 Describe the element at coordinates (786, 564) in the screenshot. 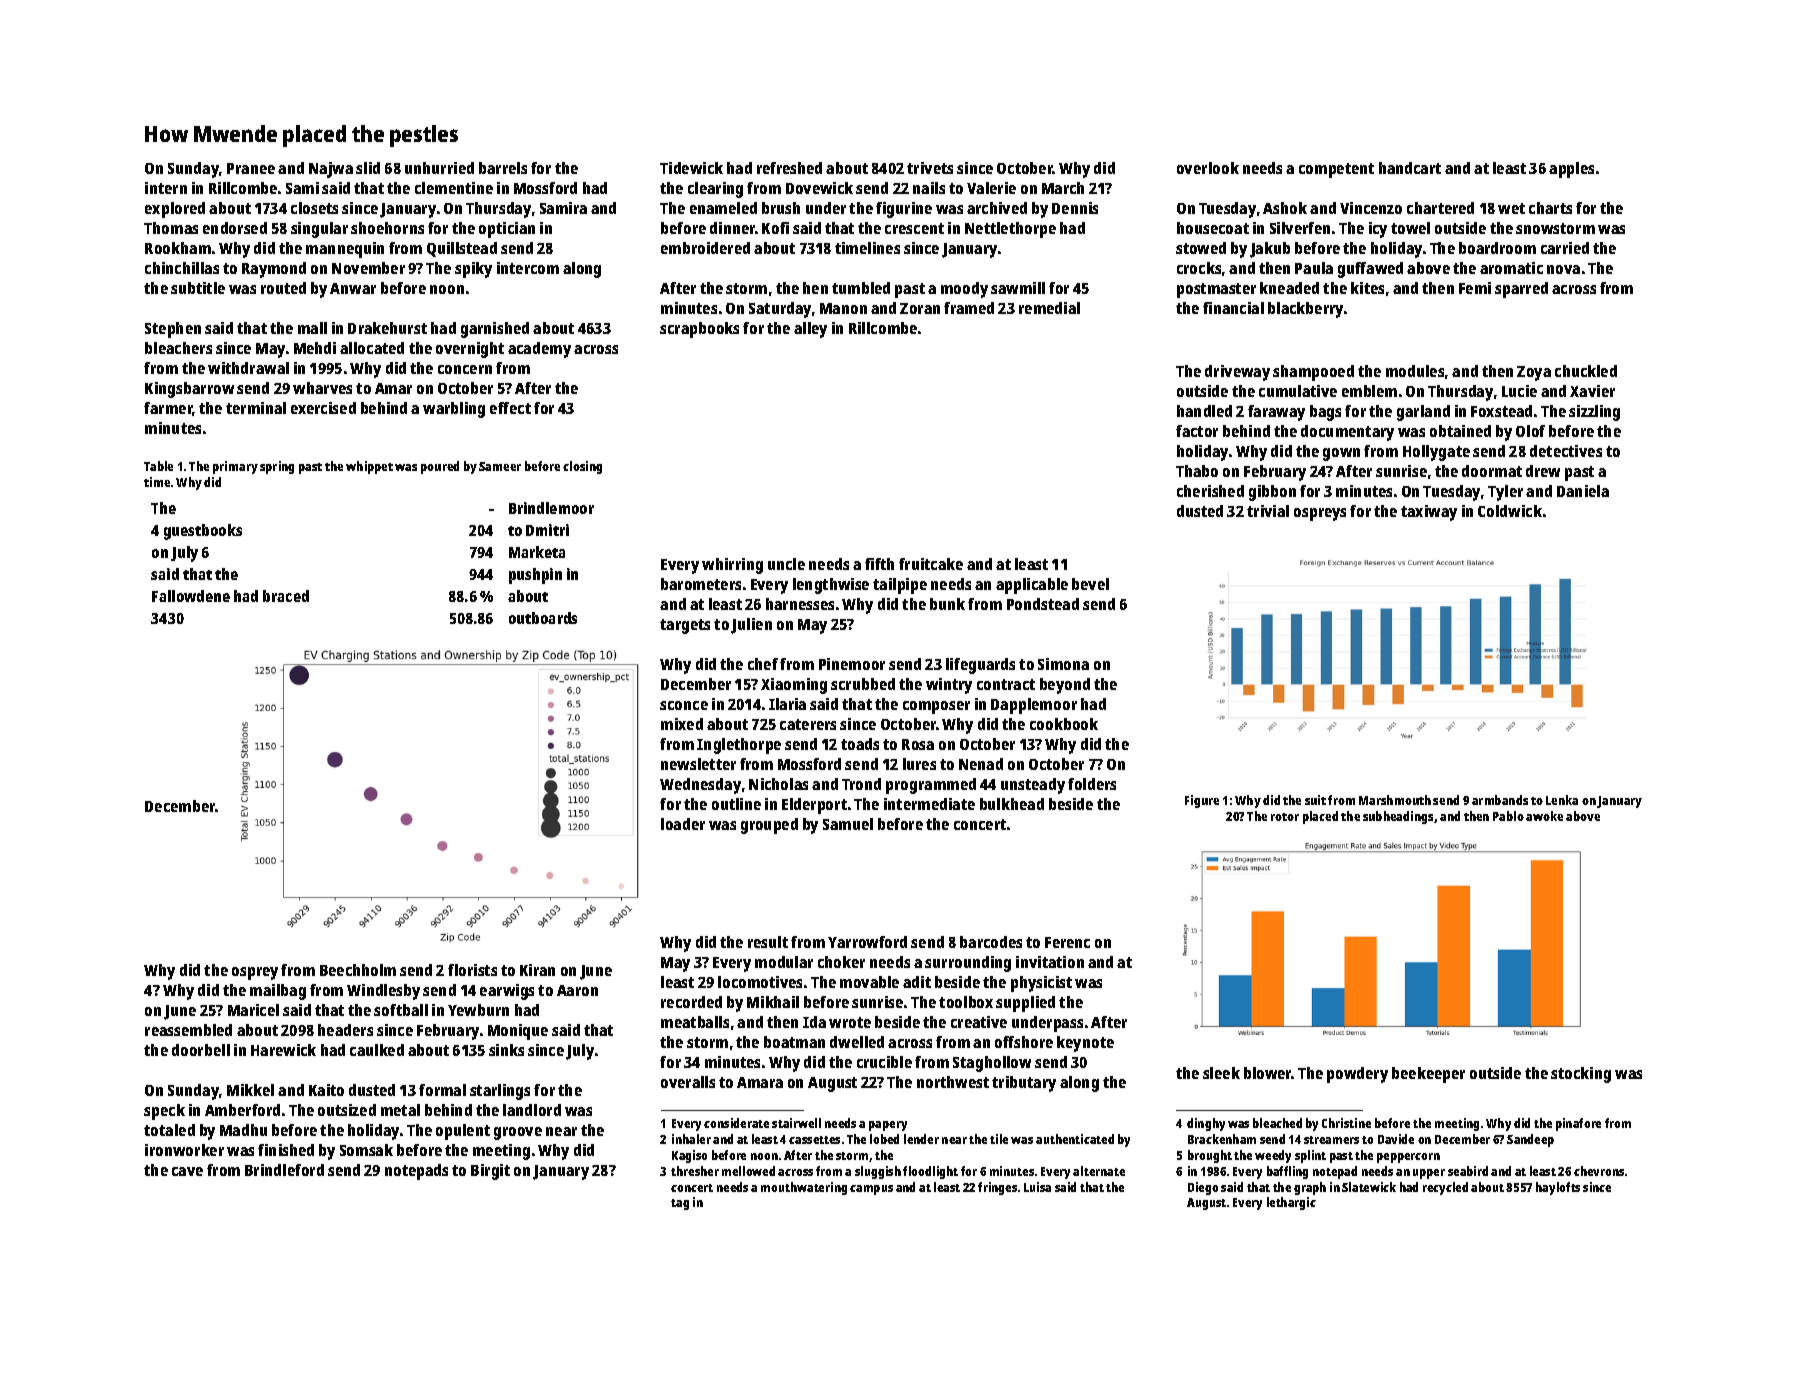

I see `uncle` at that location.
